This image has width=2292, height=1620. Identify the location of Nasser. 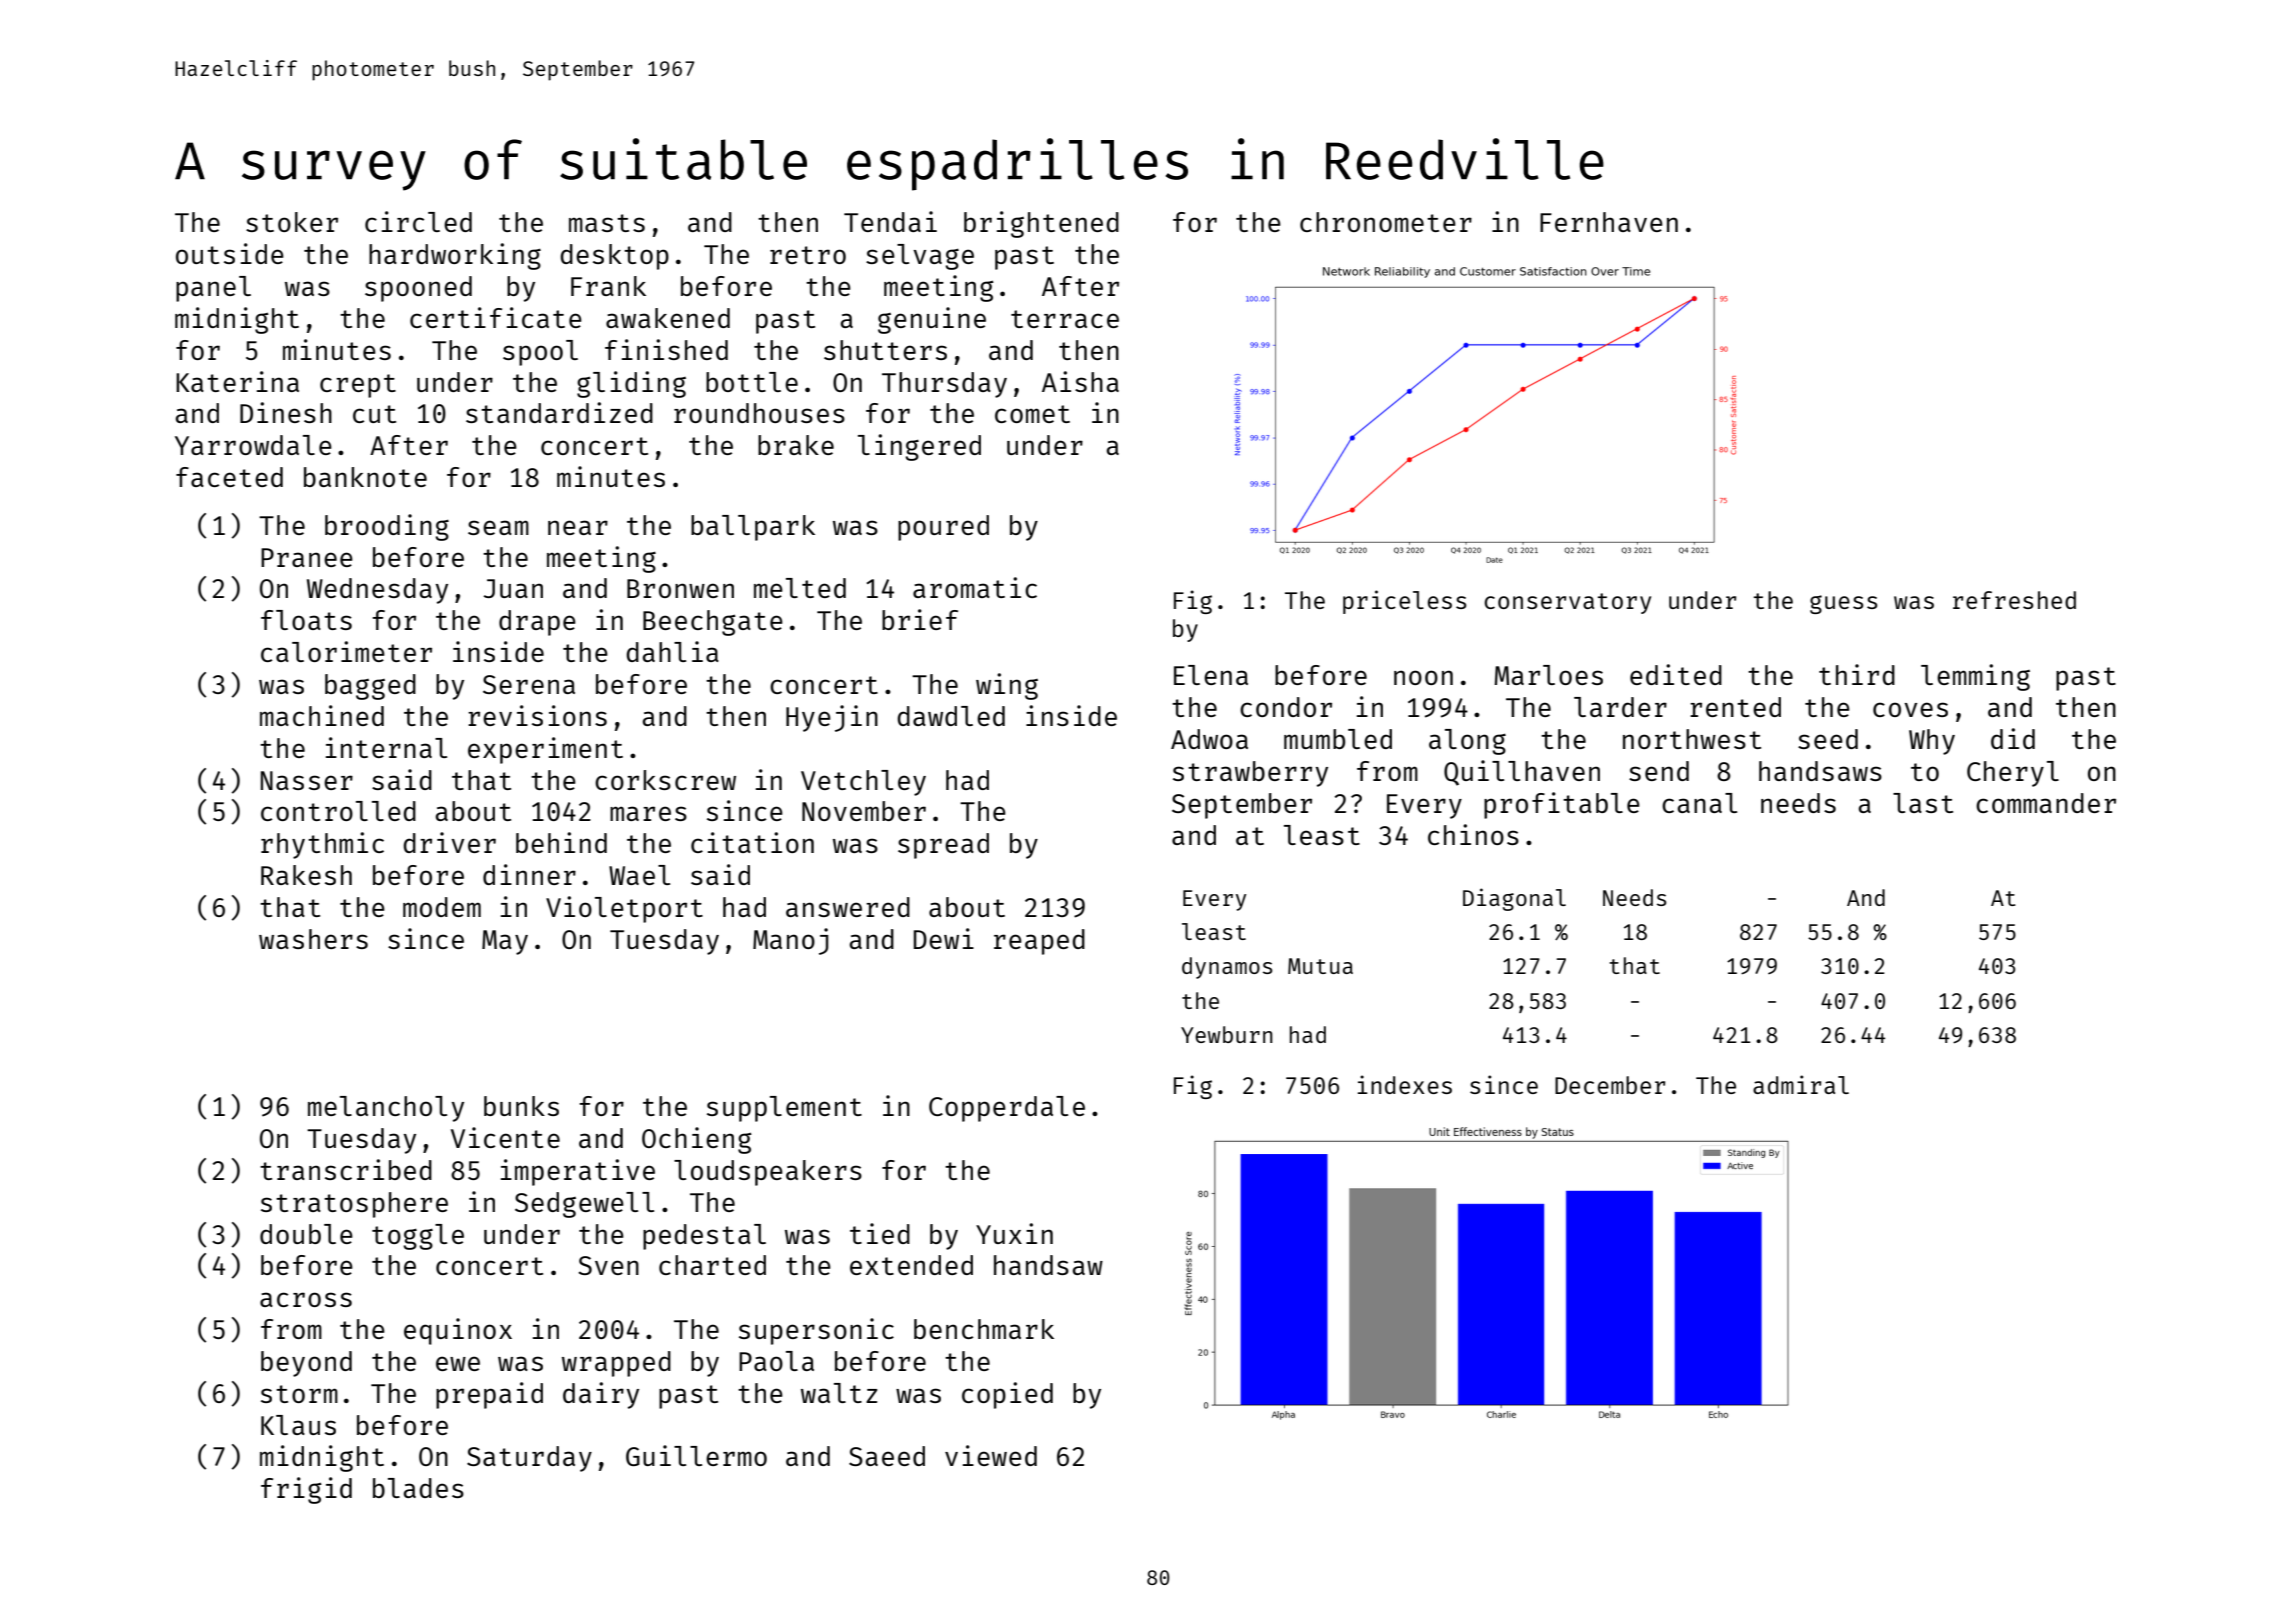
(307, 780).
